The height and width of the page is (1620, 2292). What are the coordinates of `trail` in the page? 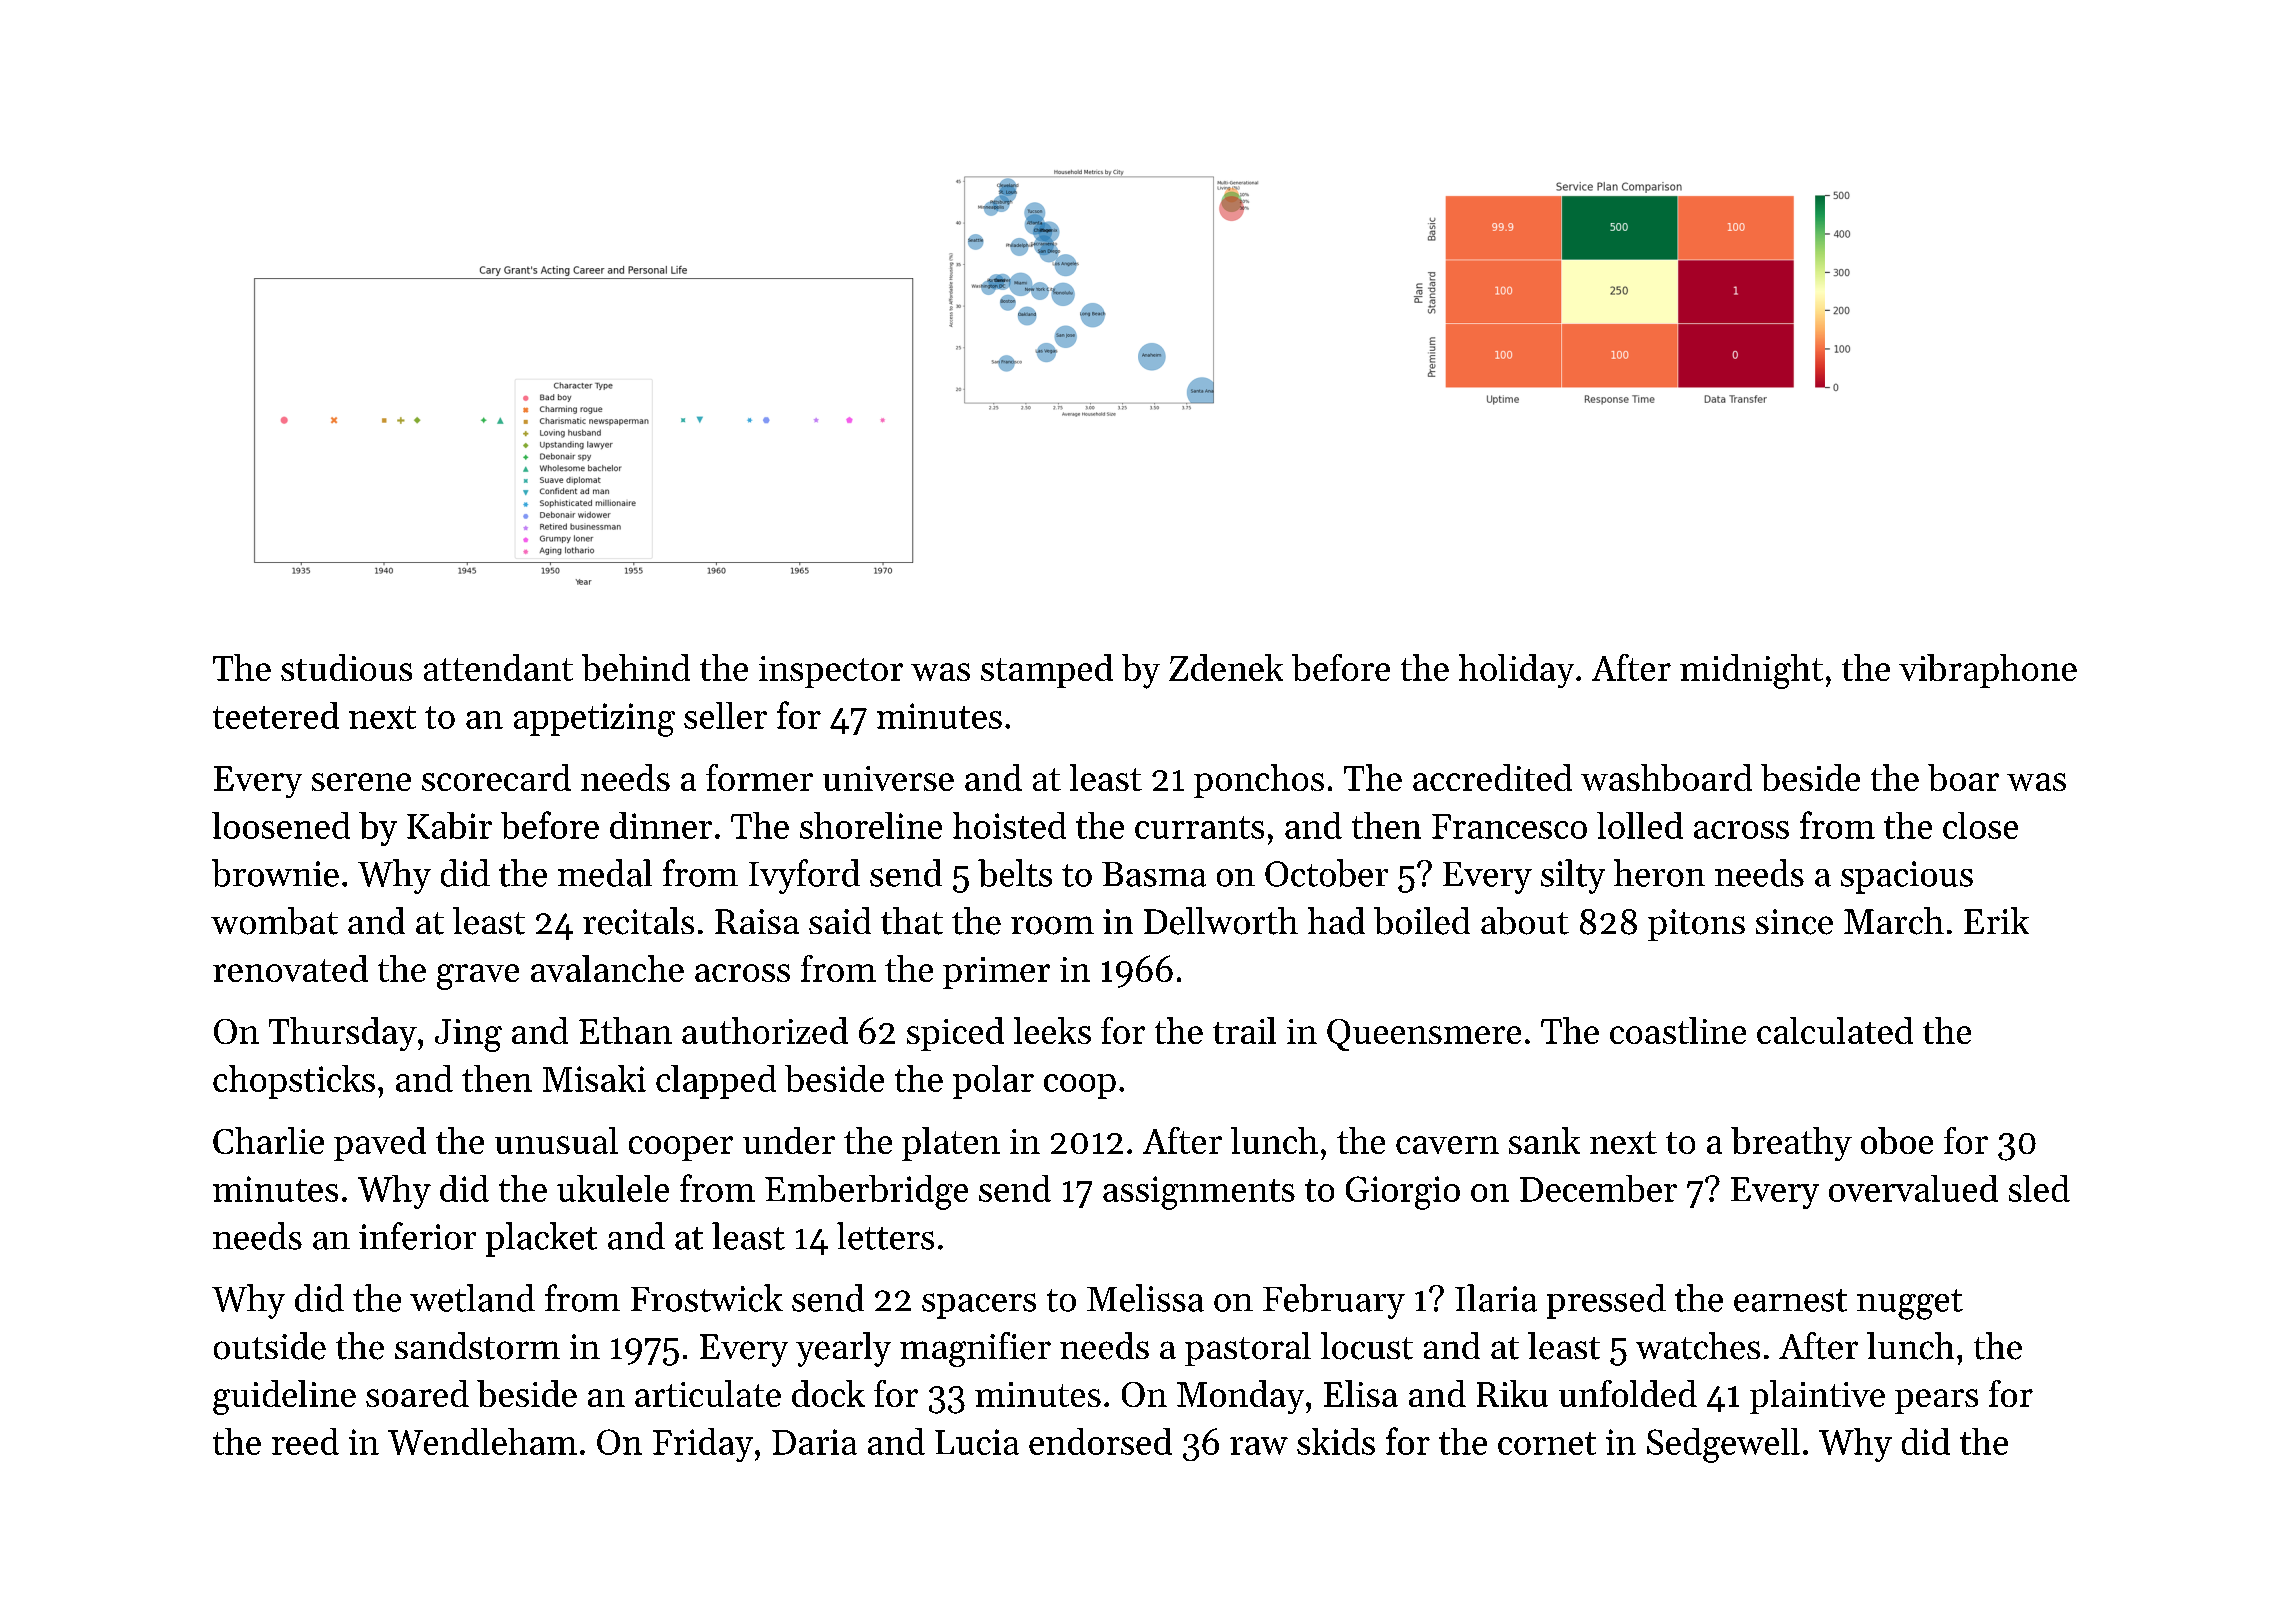 It's located at (1244, 1030).
